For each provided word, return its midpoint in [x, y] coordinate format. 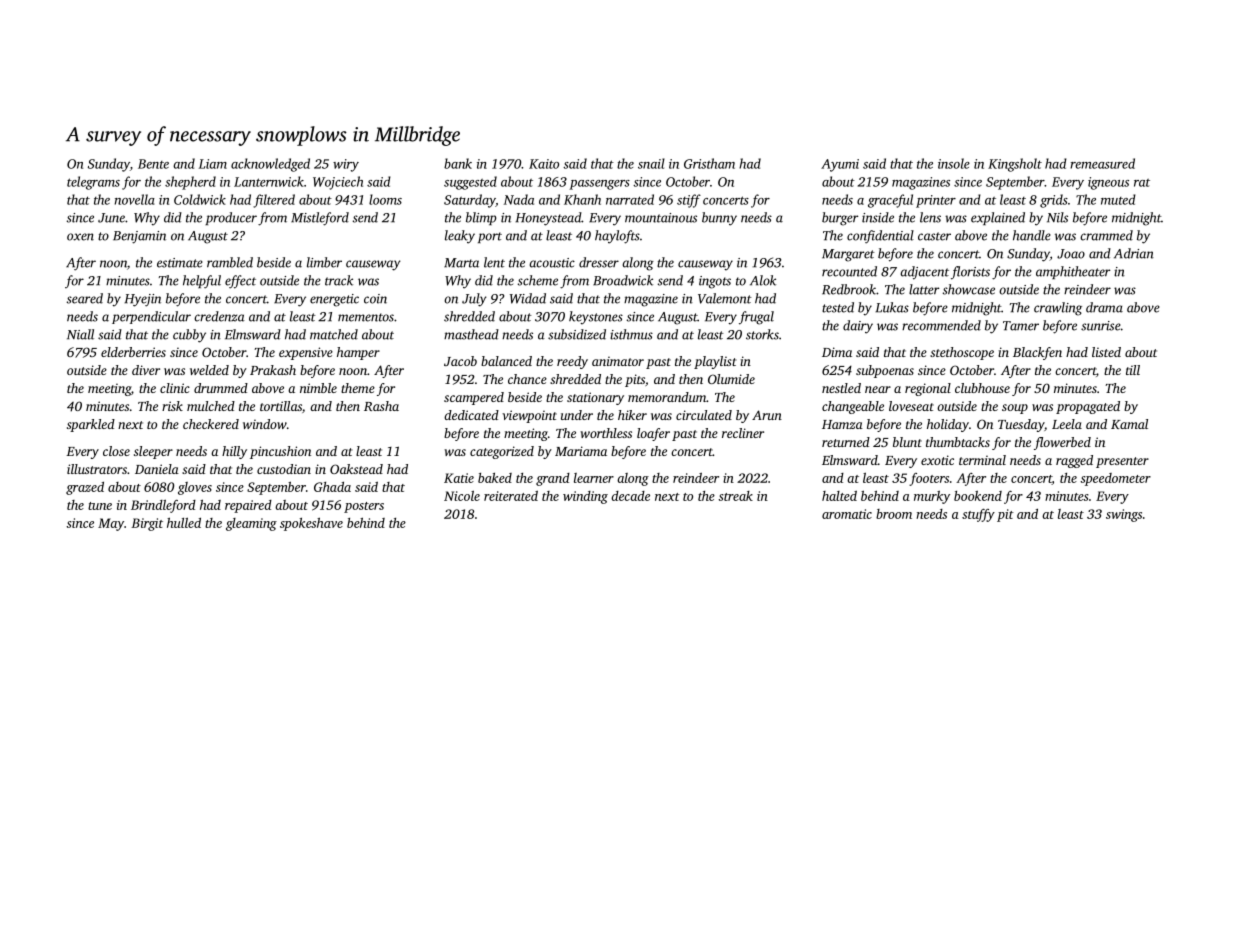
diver [146, 370]
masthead [471, 334]
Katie [459, 478]
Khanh [582, 199]
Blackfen [1037, 353]
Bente [153, 164]
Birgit [147, 524]
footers [929, 479]
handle [1032, 235]
